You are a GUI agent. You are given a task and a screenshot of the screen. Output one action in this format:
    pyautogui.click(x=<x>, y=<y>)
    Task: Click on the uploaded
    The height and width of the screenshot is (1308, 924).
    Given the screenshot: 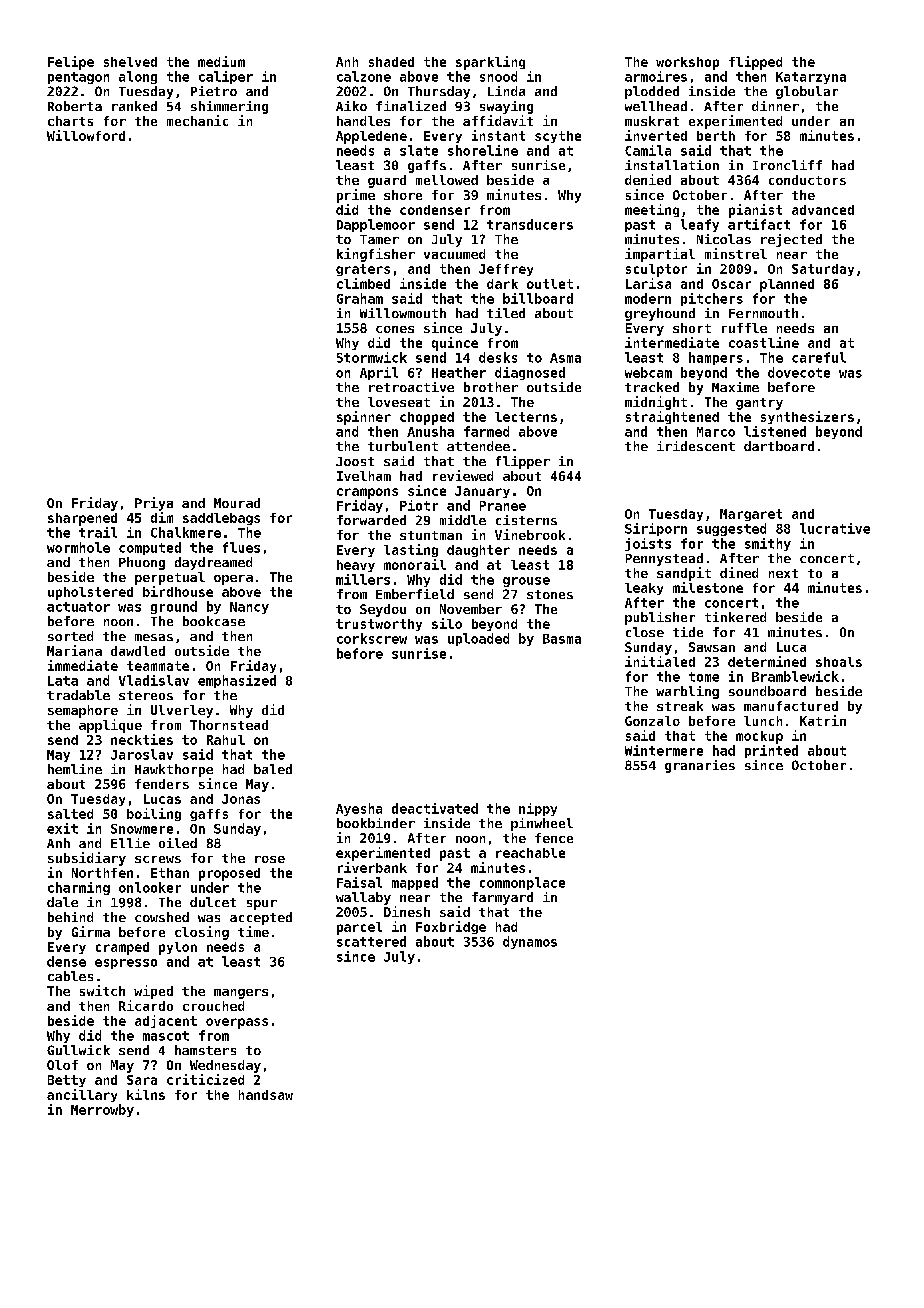 What is the action you would take?
    pyautogui.click(x=478, y=639)
